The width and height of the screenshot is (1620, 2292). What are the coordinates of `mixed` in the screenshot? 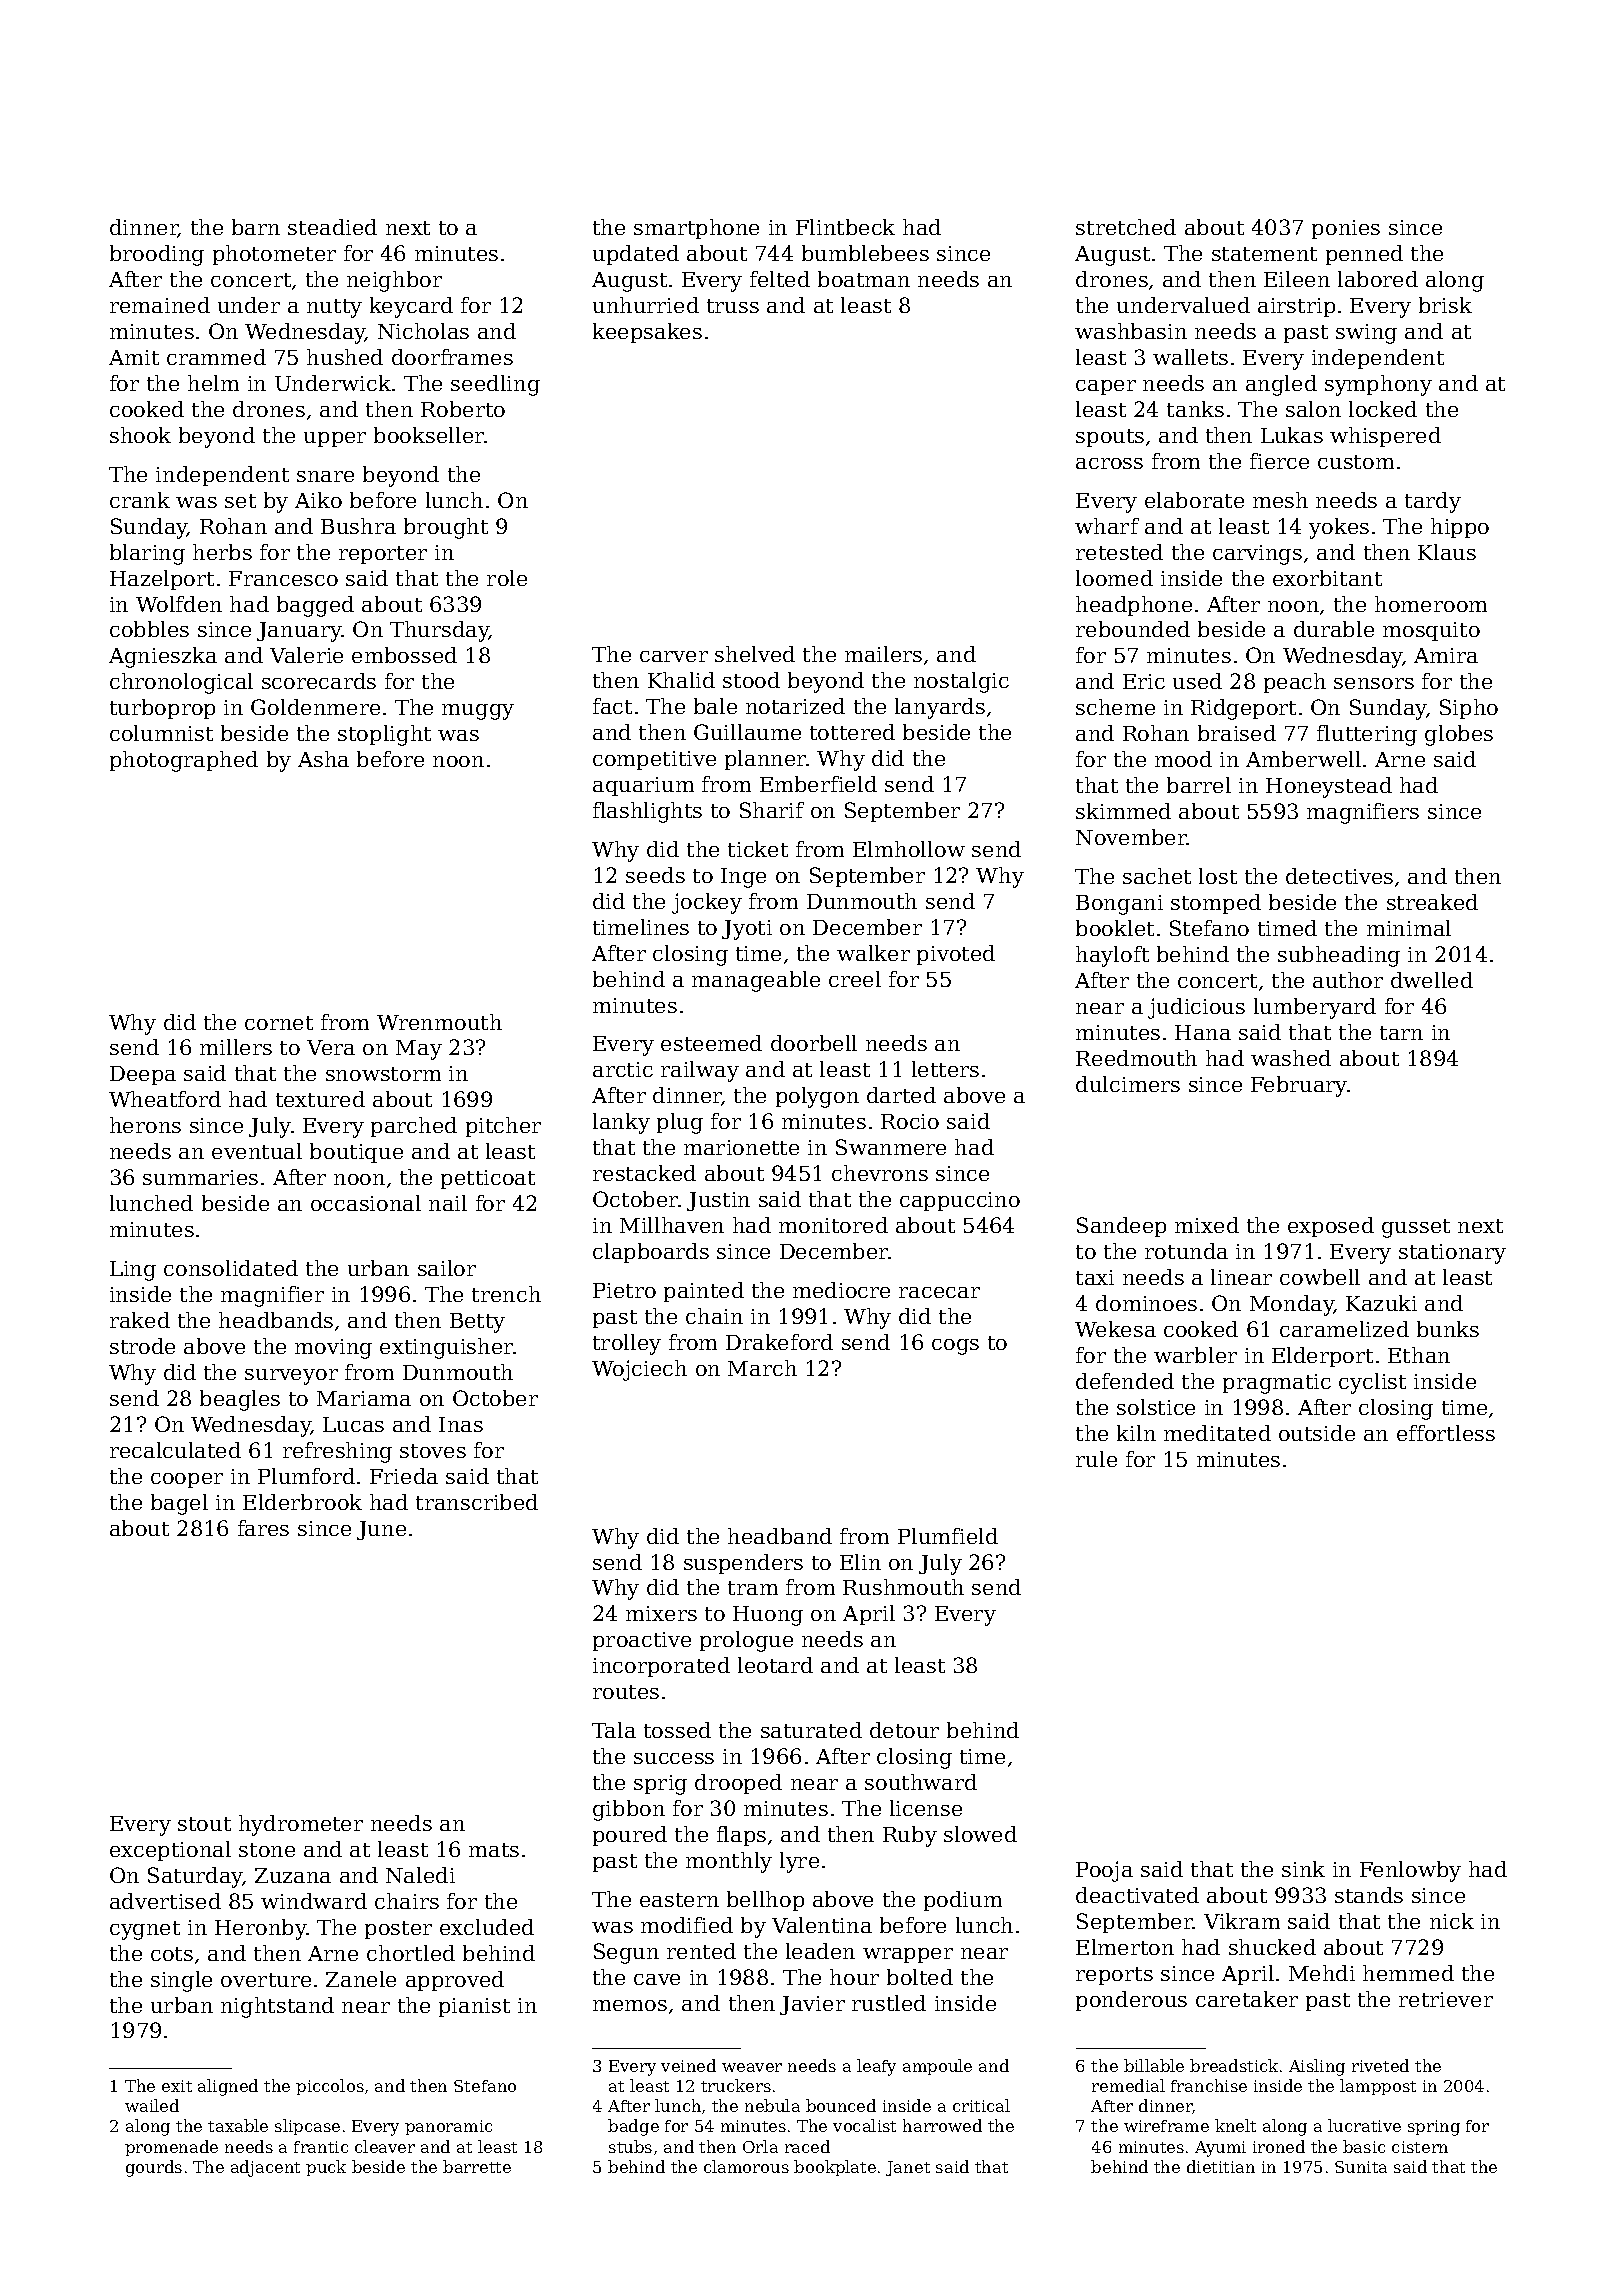 It's located at (1207, 1225).
